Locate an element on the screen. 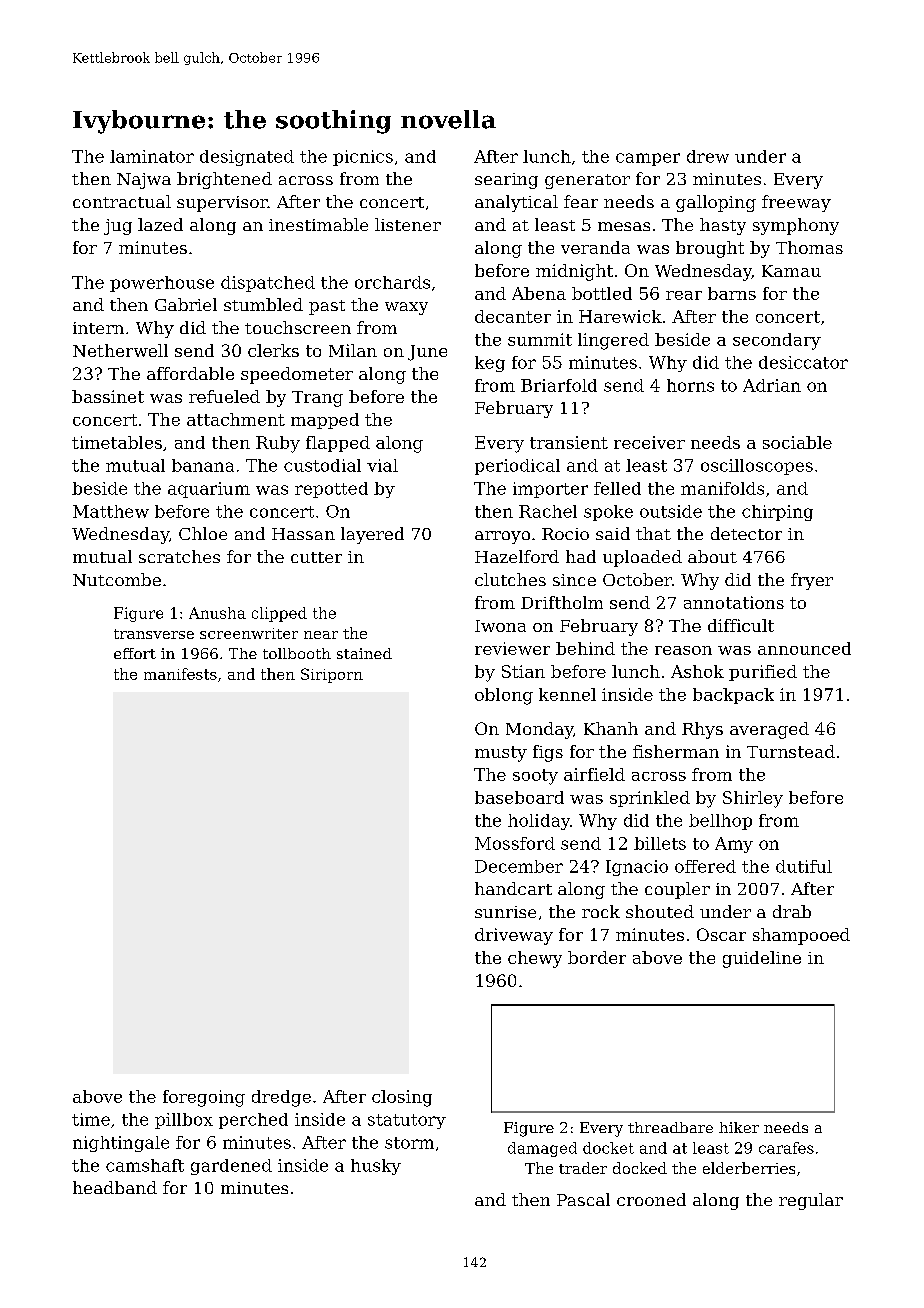 The height and width of the screenshot is (1308, 924). sunrise is located at coordinates (505, 912).
